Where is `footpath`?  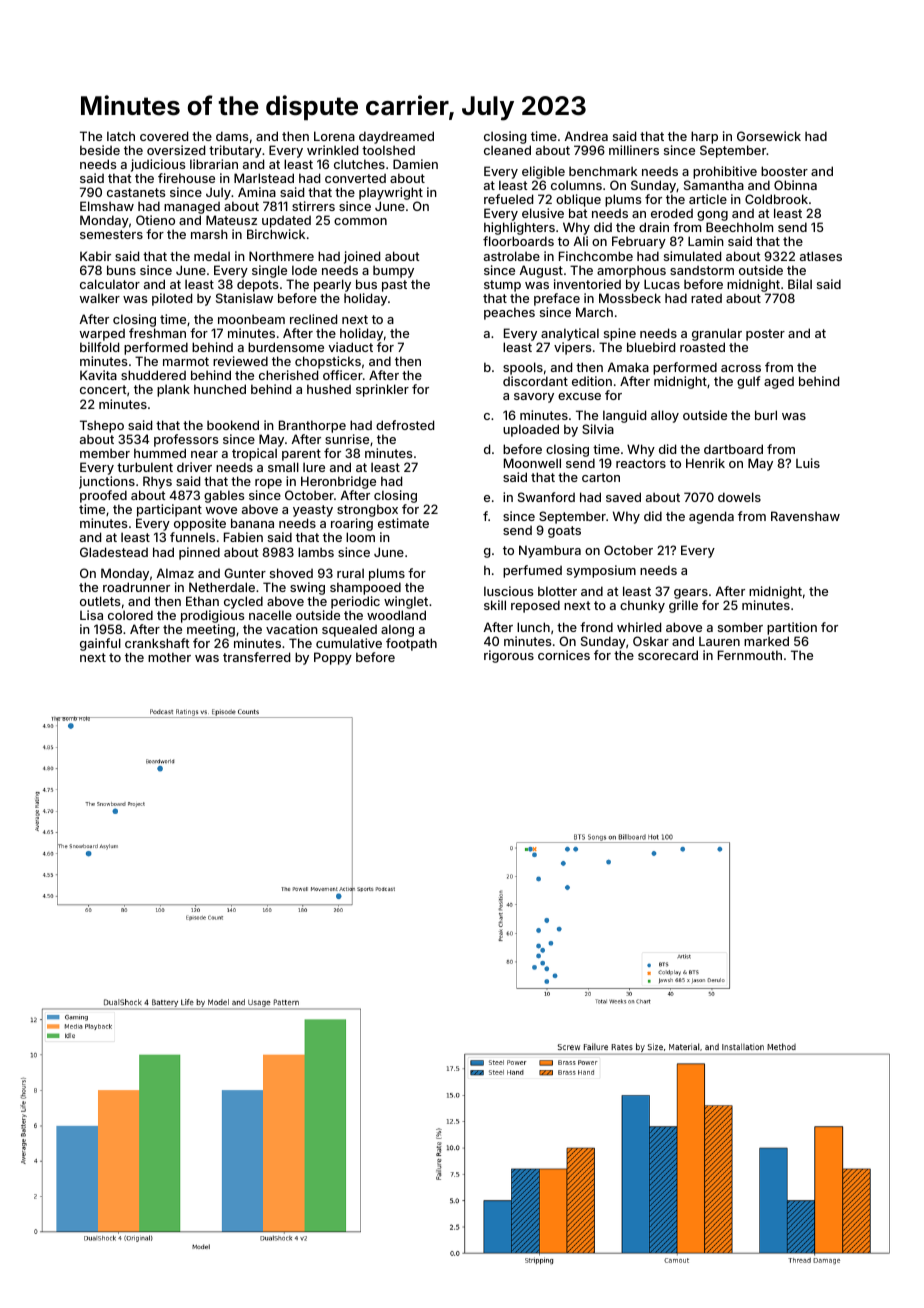 footpath is located at coordinates (411, 644).
